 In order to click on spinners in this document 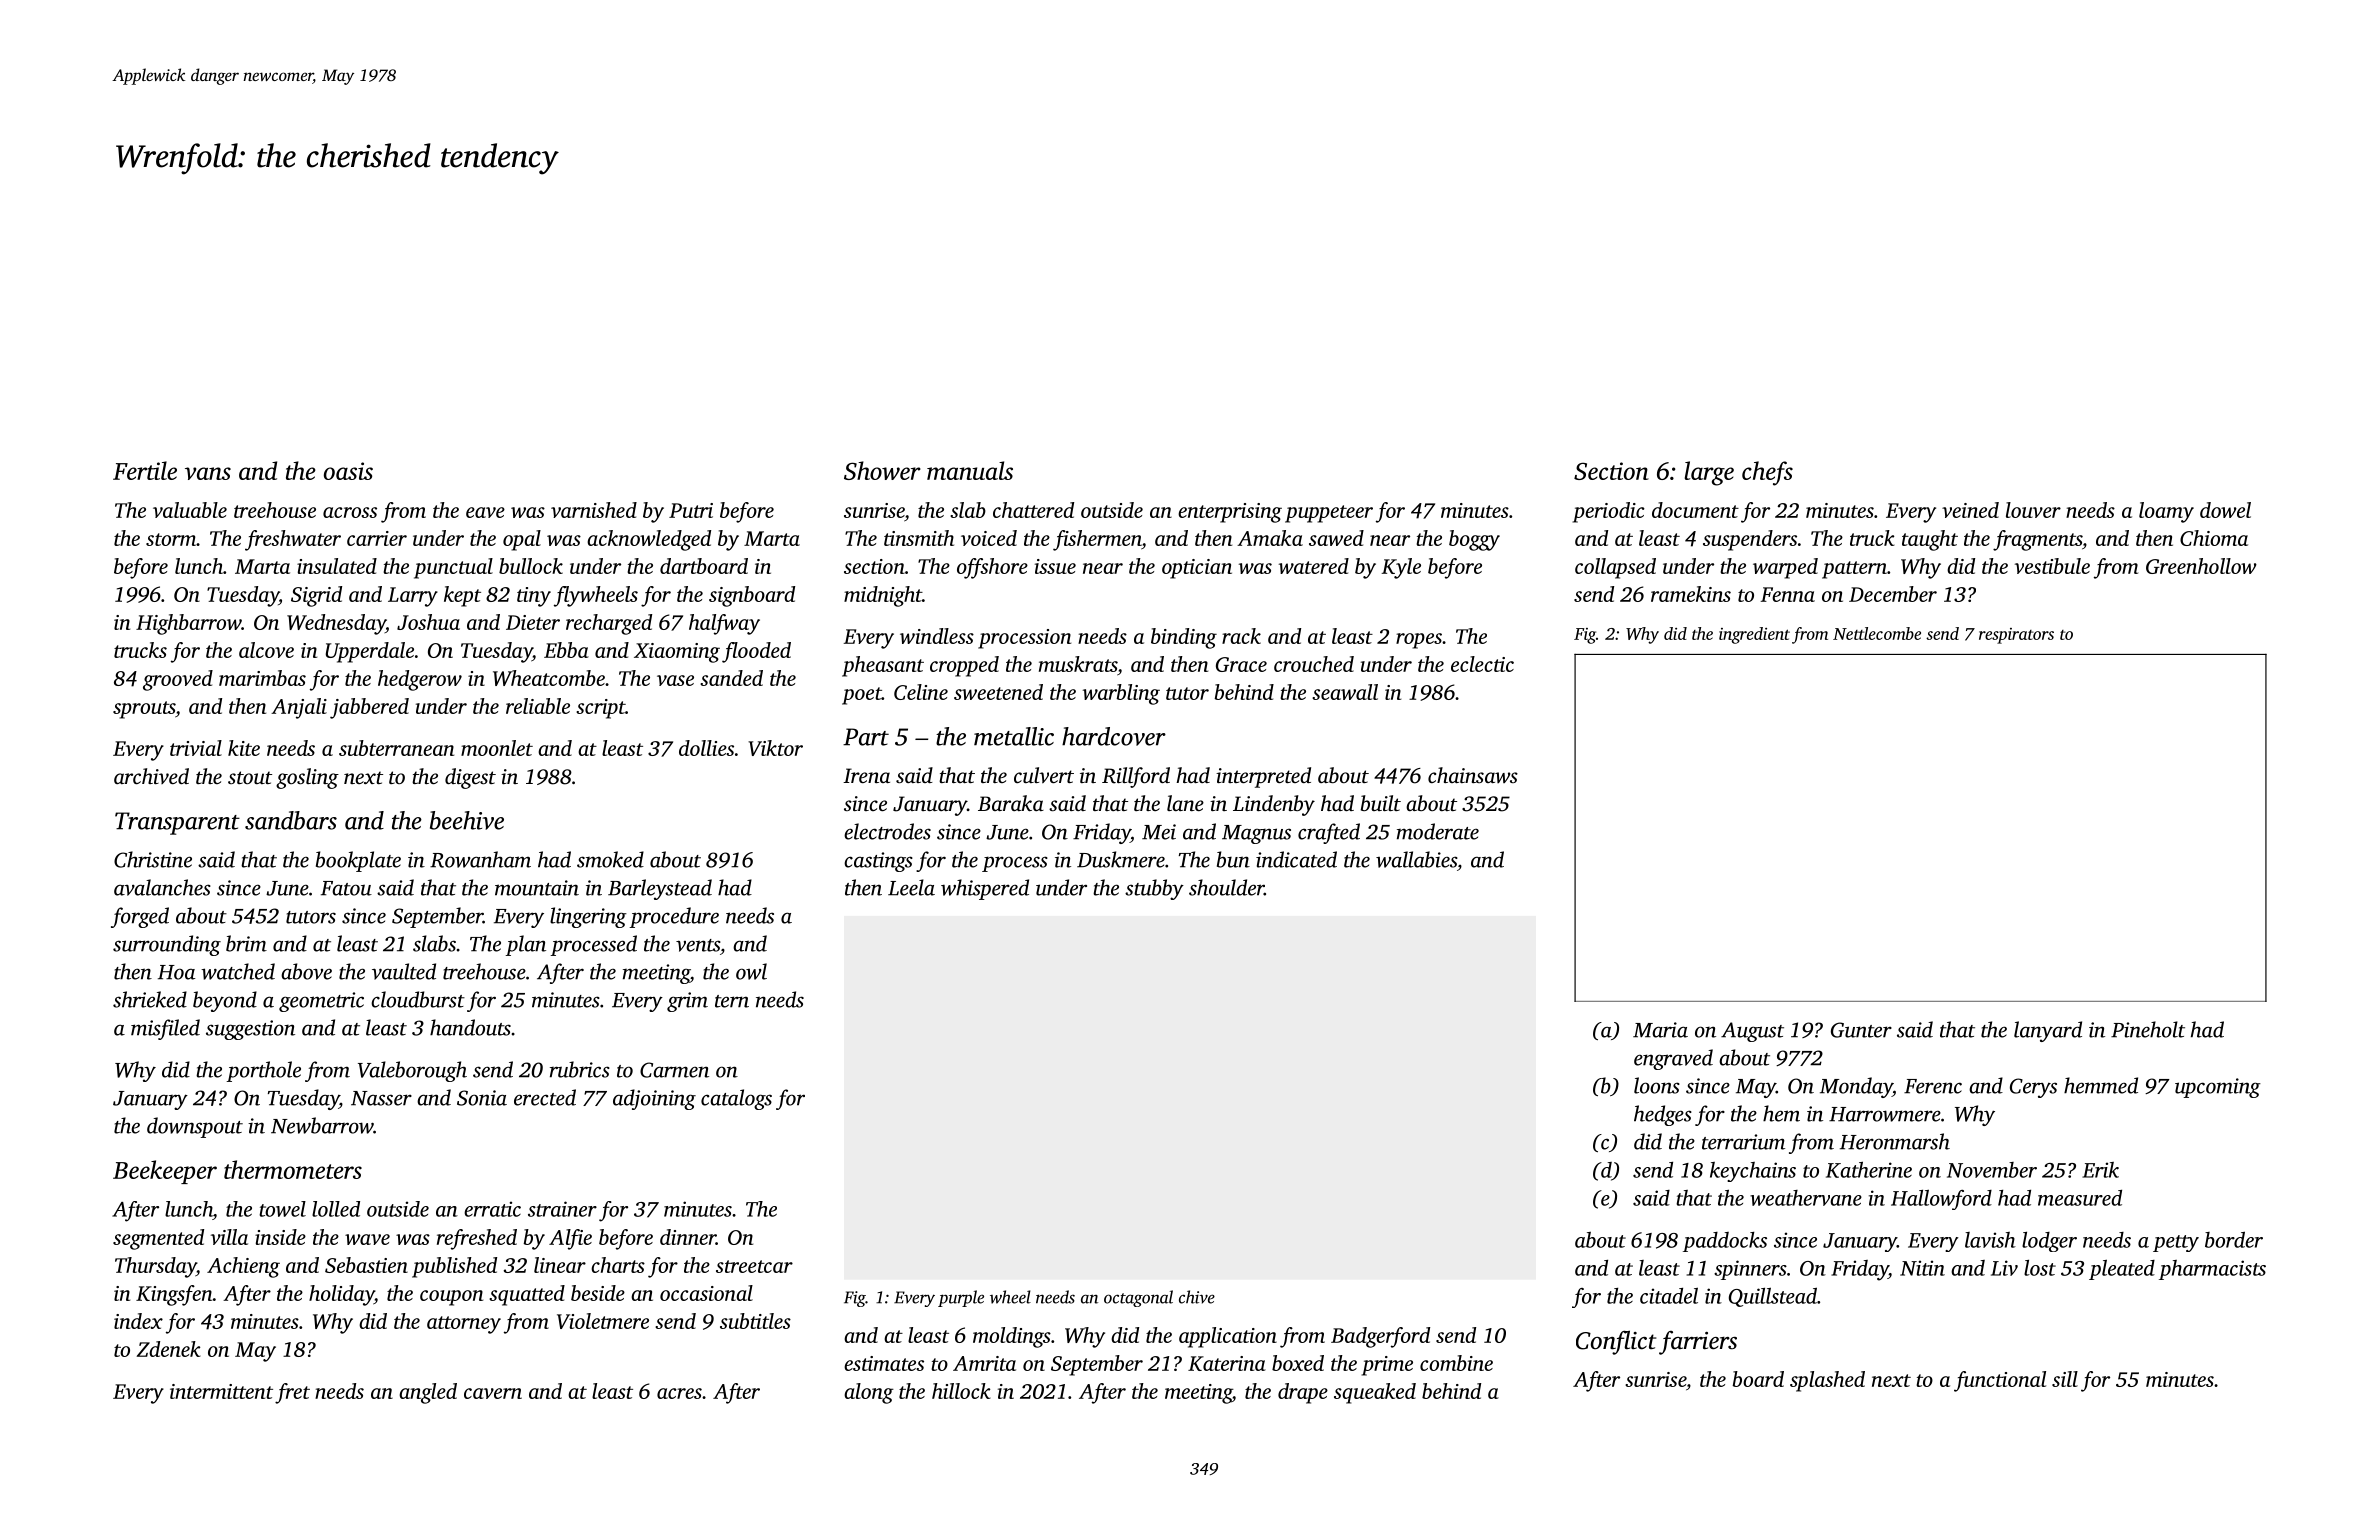, I will do `click(1750, 1270)`.
